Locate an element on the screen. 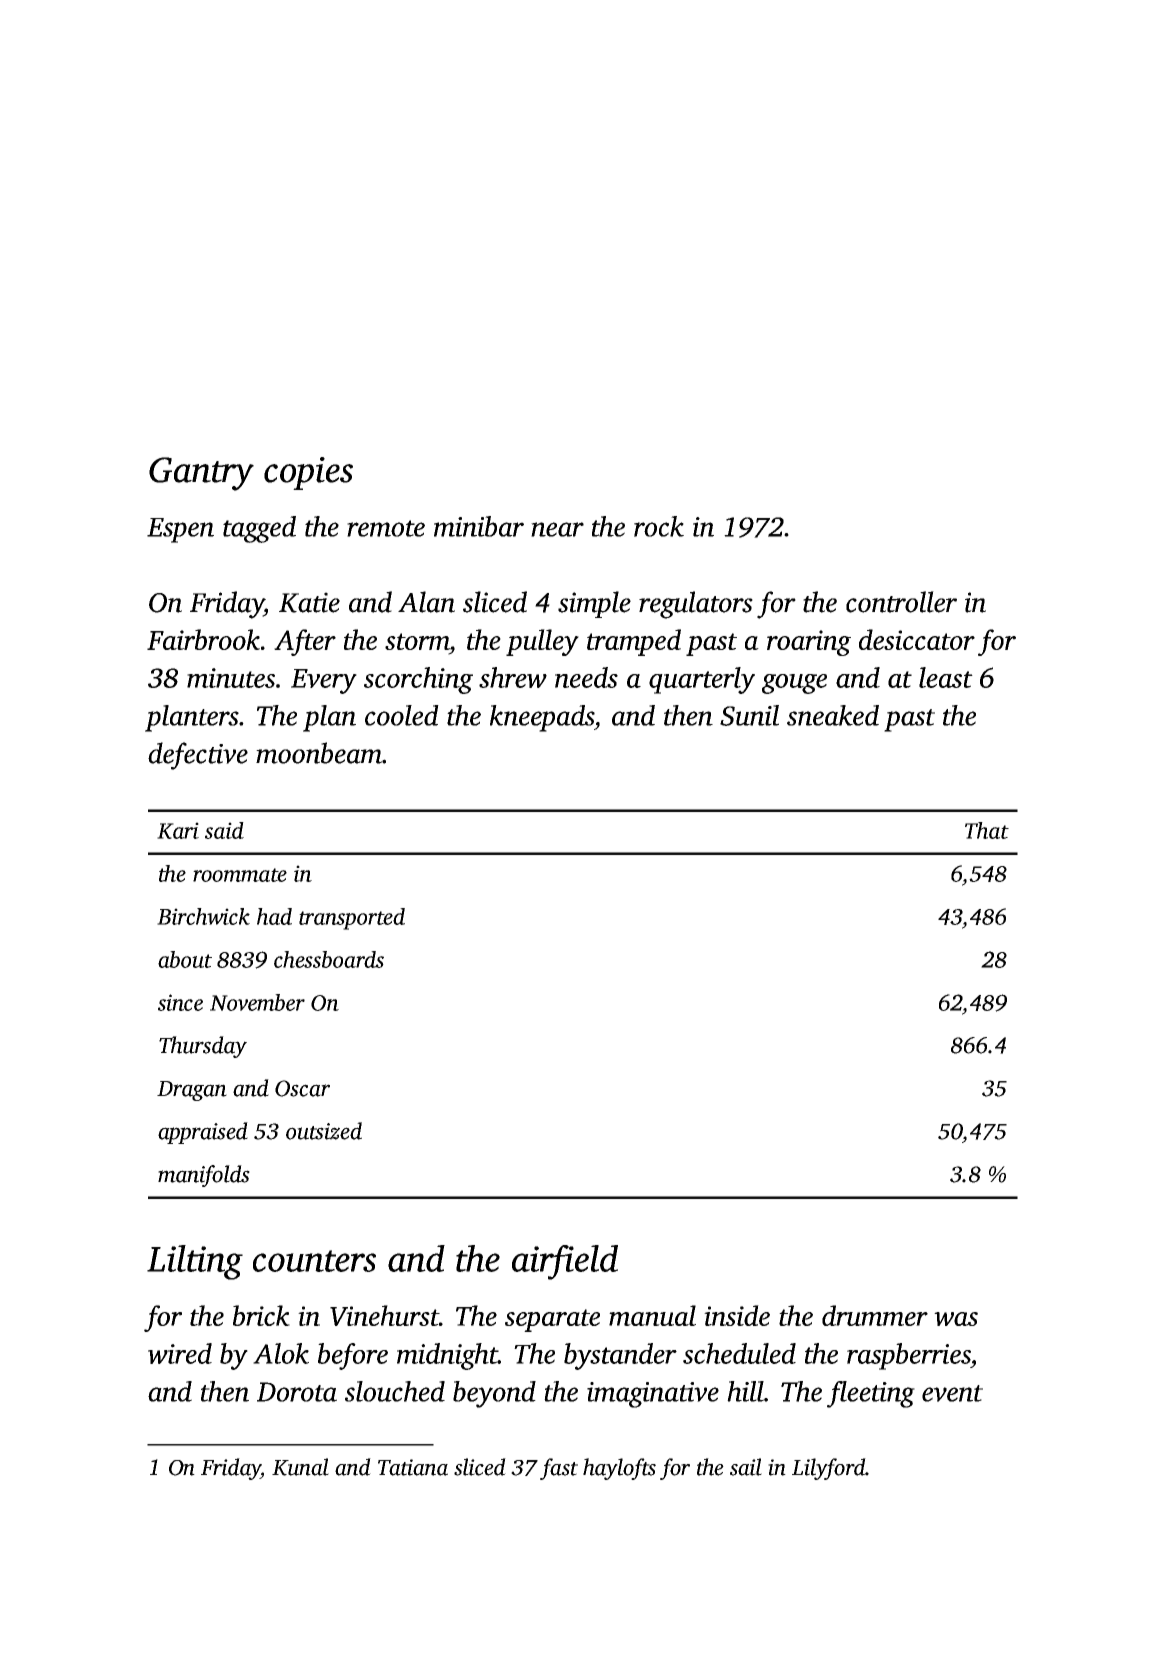 The width and height of the screenshot is (1165, 1654). bystander is located at coordinates (620, 1356).
